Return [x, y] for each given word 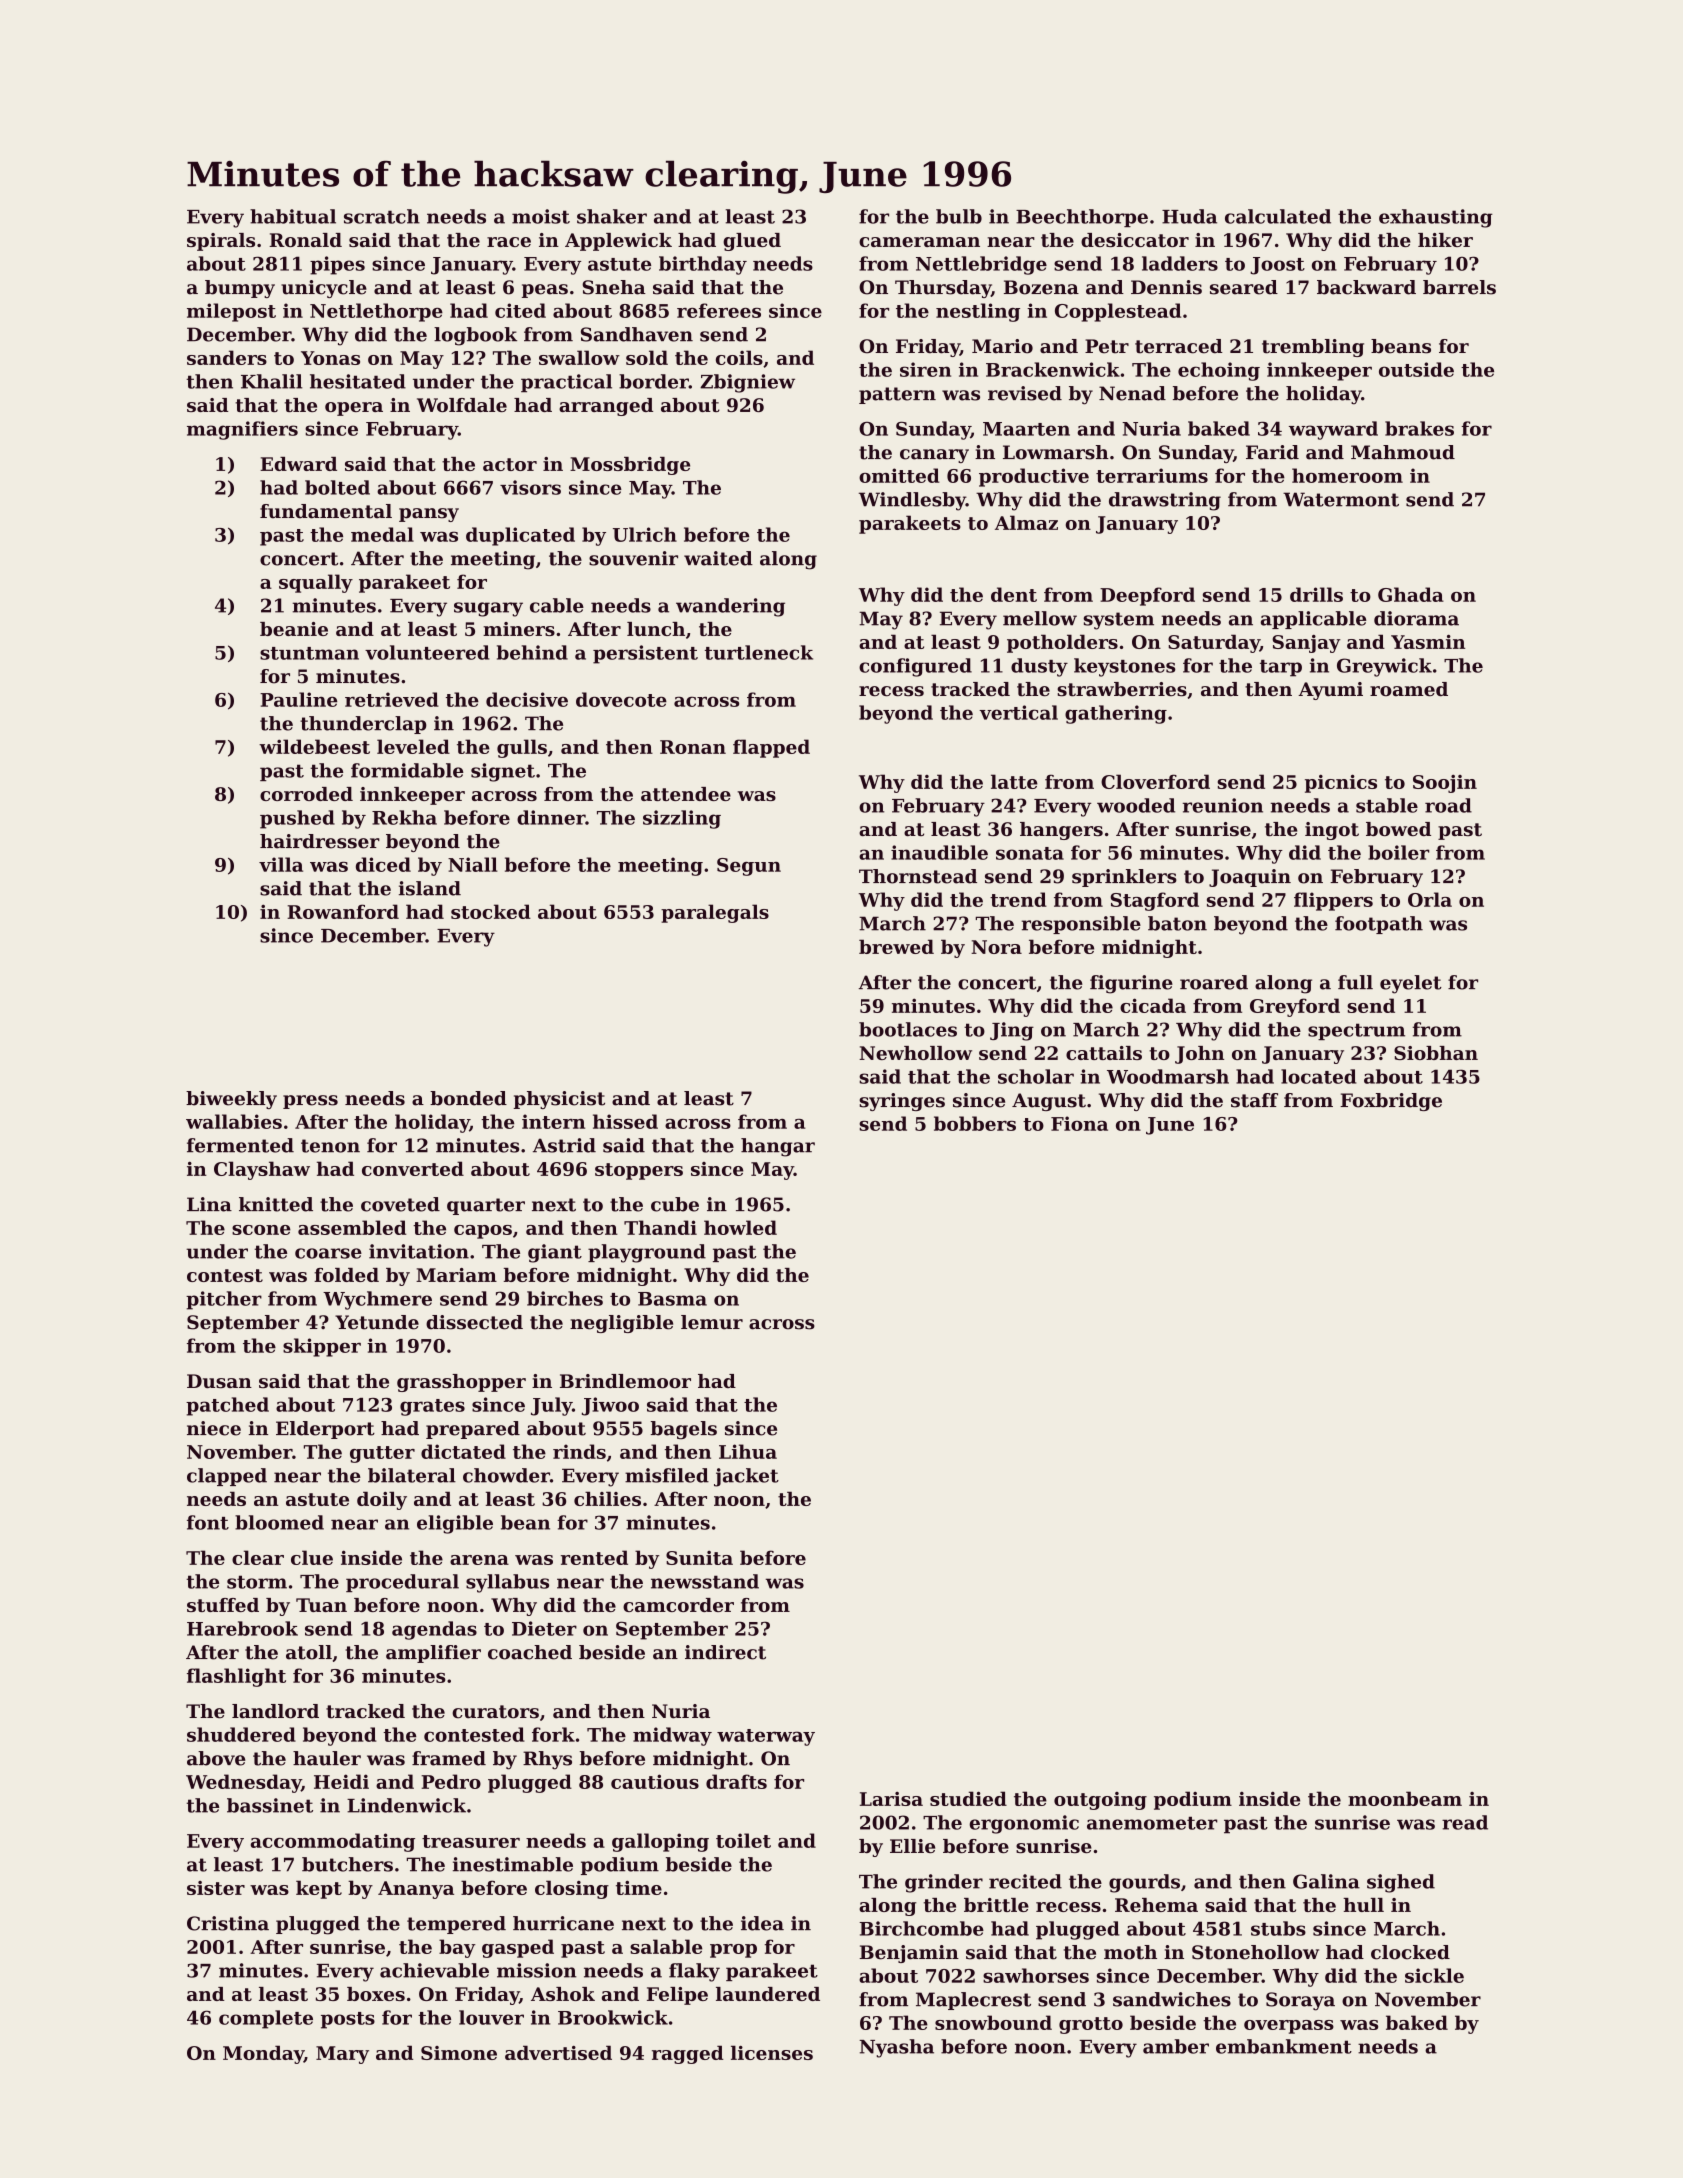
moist [541, 216]
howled [740, 1227]
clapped [227, 1477]
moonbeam [1405, 1798]
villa [281, 864]
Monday [263, 2054]
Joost [1277, 266]
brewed [896, 946]
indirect [725, 1652]
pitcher [224, 1300]
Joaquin [1250, 878]
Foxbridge [1391, 1102]
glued [752, 242]
